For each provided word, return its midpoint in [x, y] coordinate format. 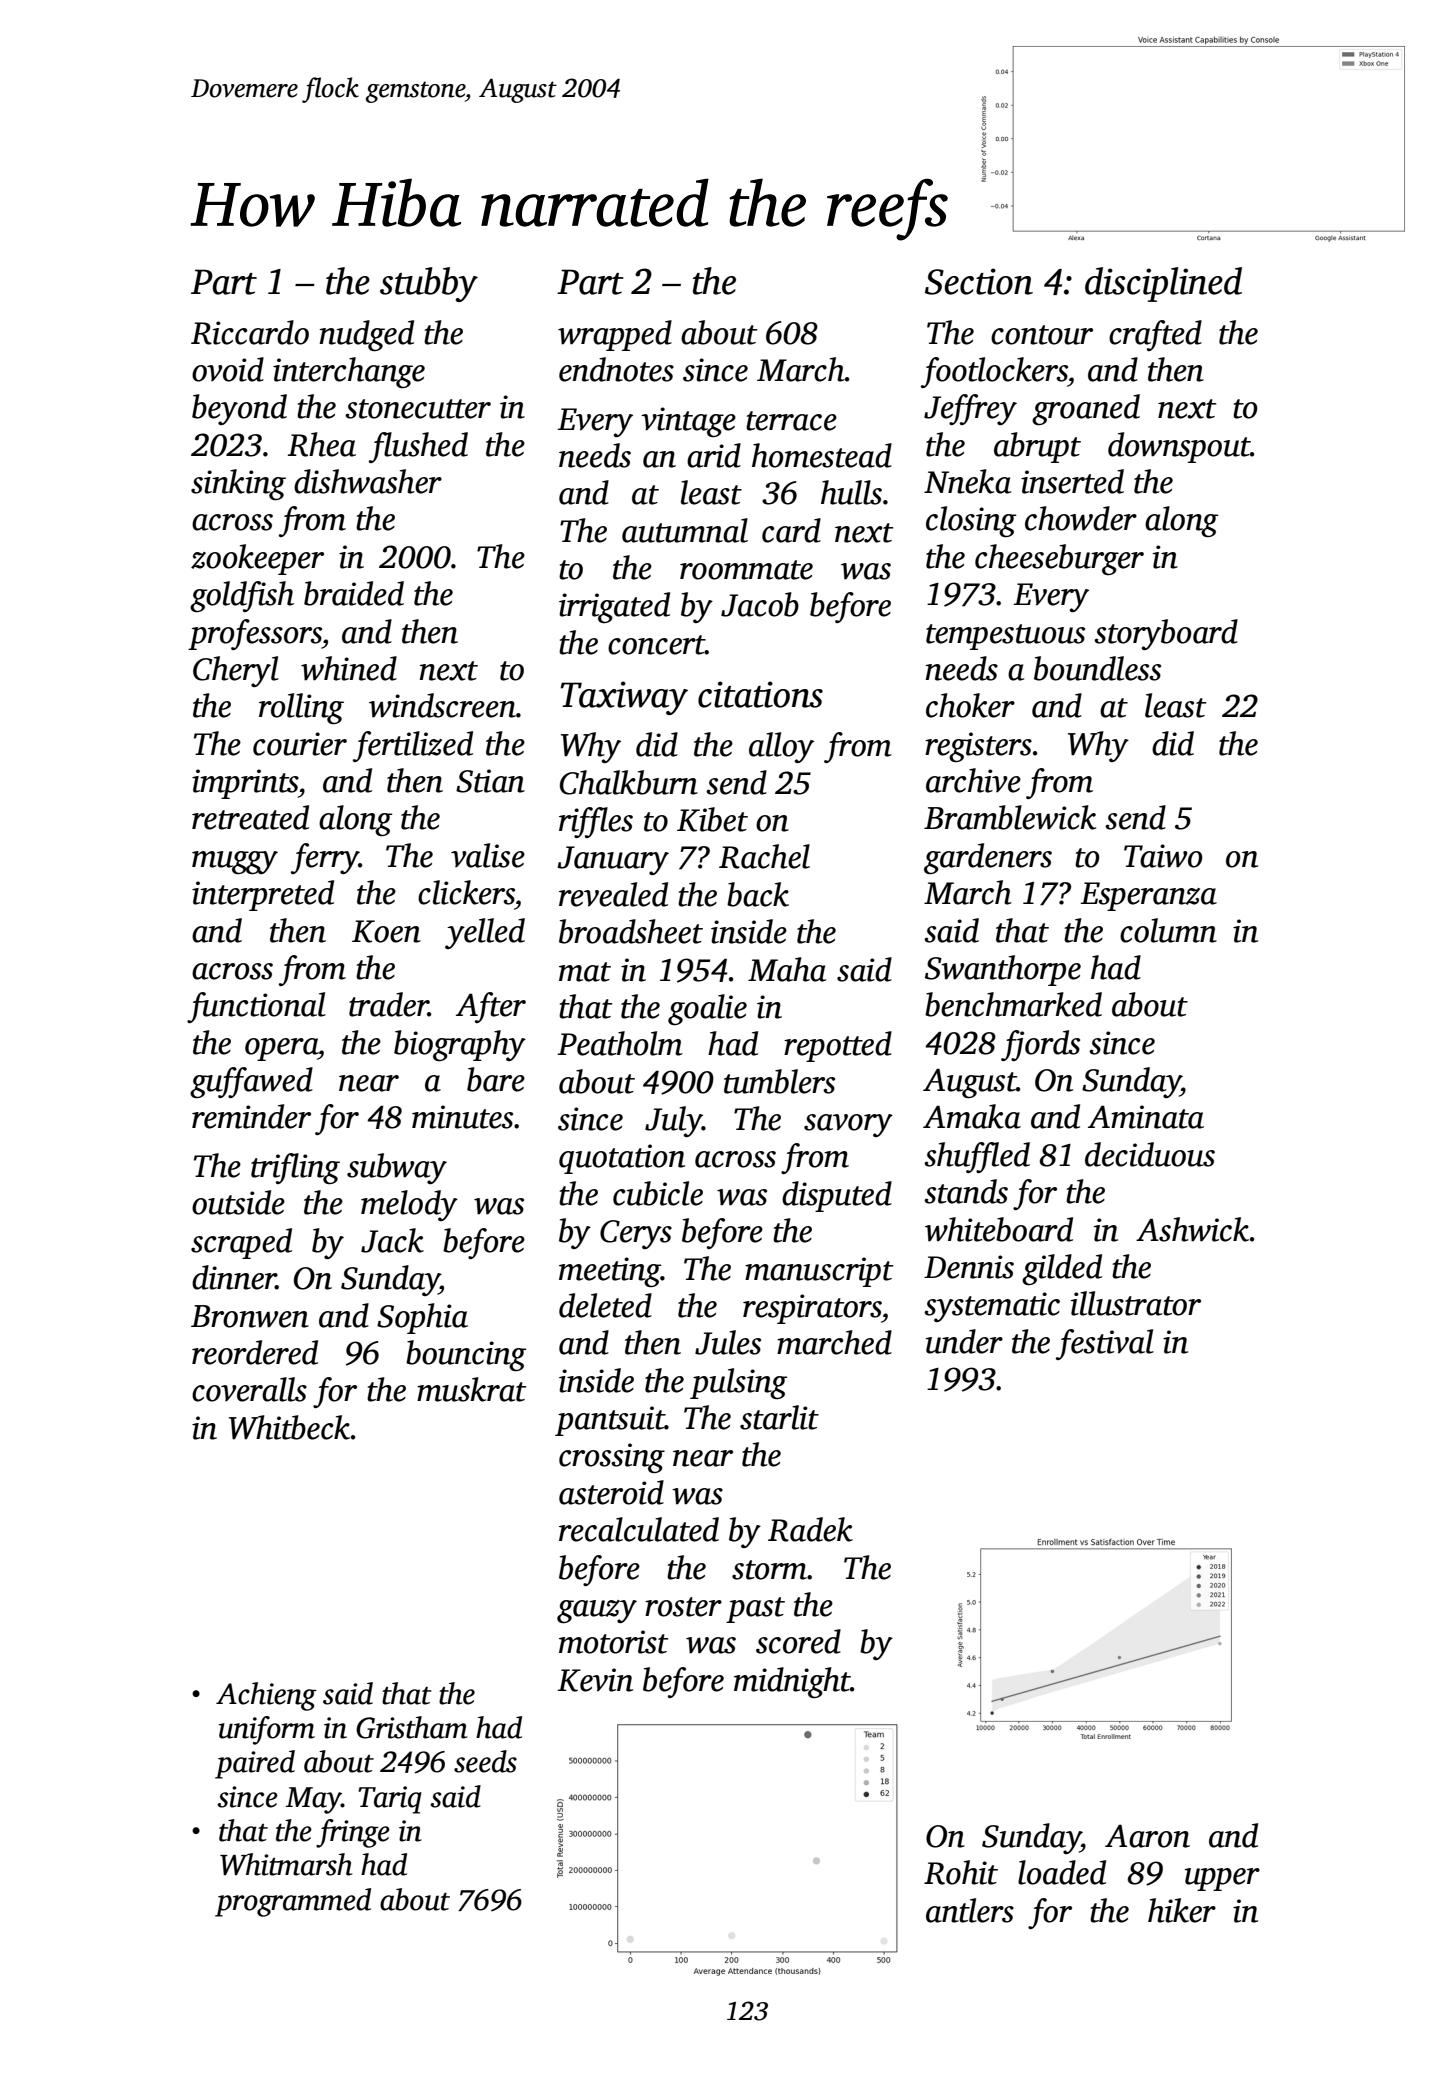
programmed [293, 1902]
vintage [688, 422]
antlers [970, 1910]
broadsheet [631, 931]
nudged [366, 335]
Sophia [422, 1318]
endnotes [616, 369]
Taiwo [1163, 856]
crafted [1155, 335]
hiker [1182, 1910]
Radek [810, 1529]
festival [1105, 1344]
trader [388, 1004]
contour [1042, 335]
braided [354, 593]
